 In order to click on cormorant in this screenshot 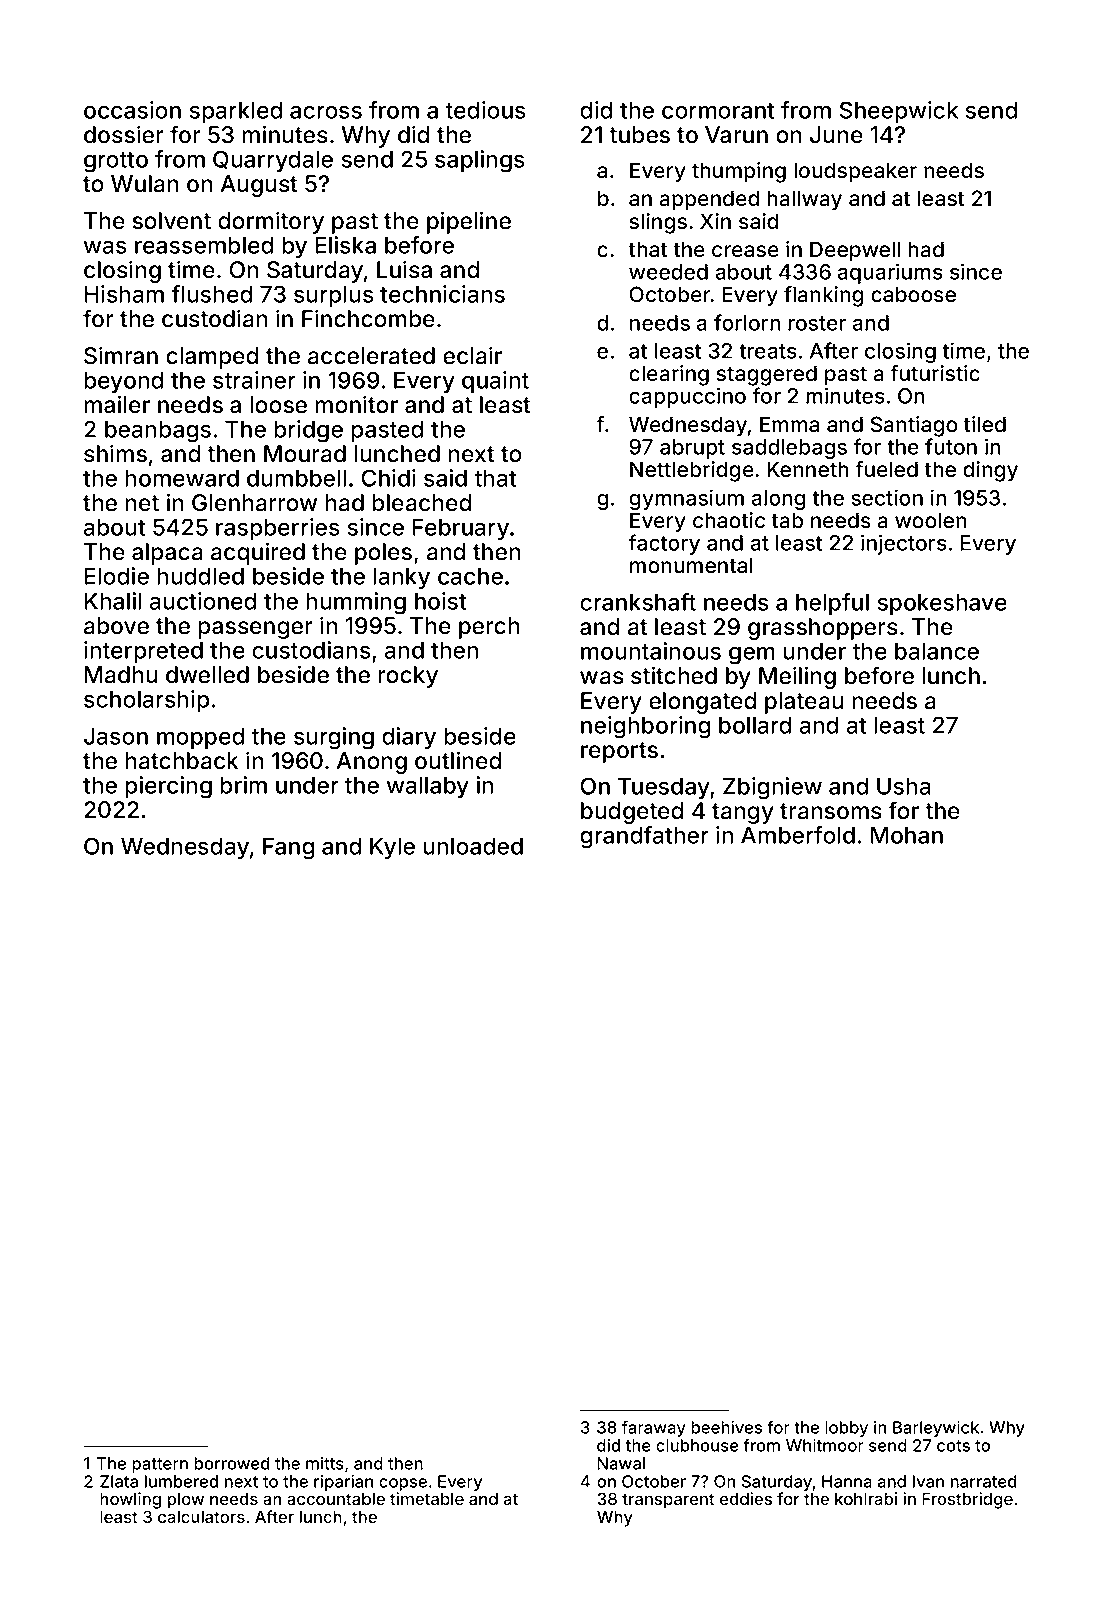, I will do `click(718, 111)`.
